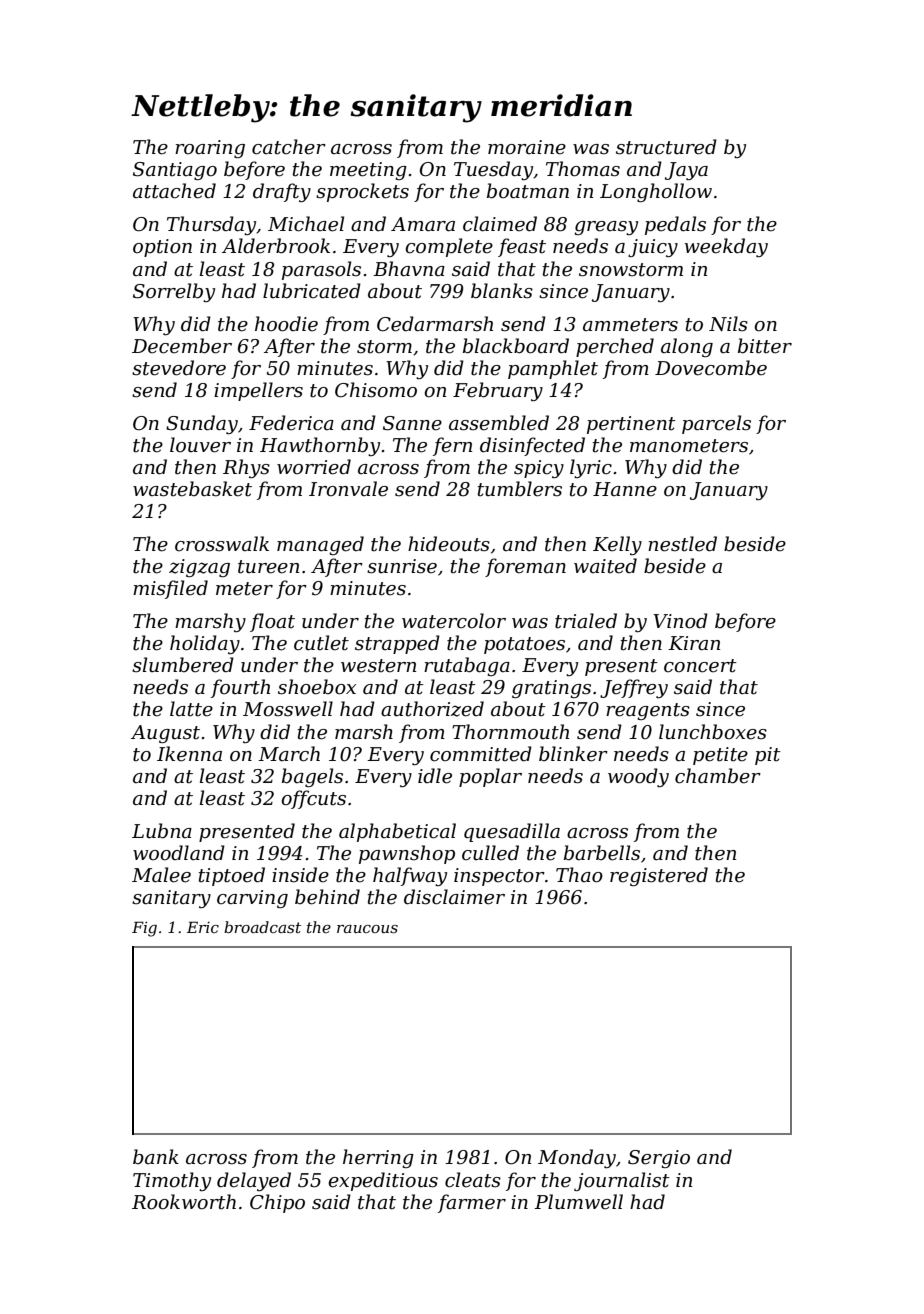 Image resolution: width=924 pixels, height=1314 pixels. Describe the element at coordinates (527, 147) in the image. I see `moraine` at that location.
